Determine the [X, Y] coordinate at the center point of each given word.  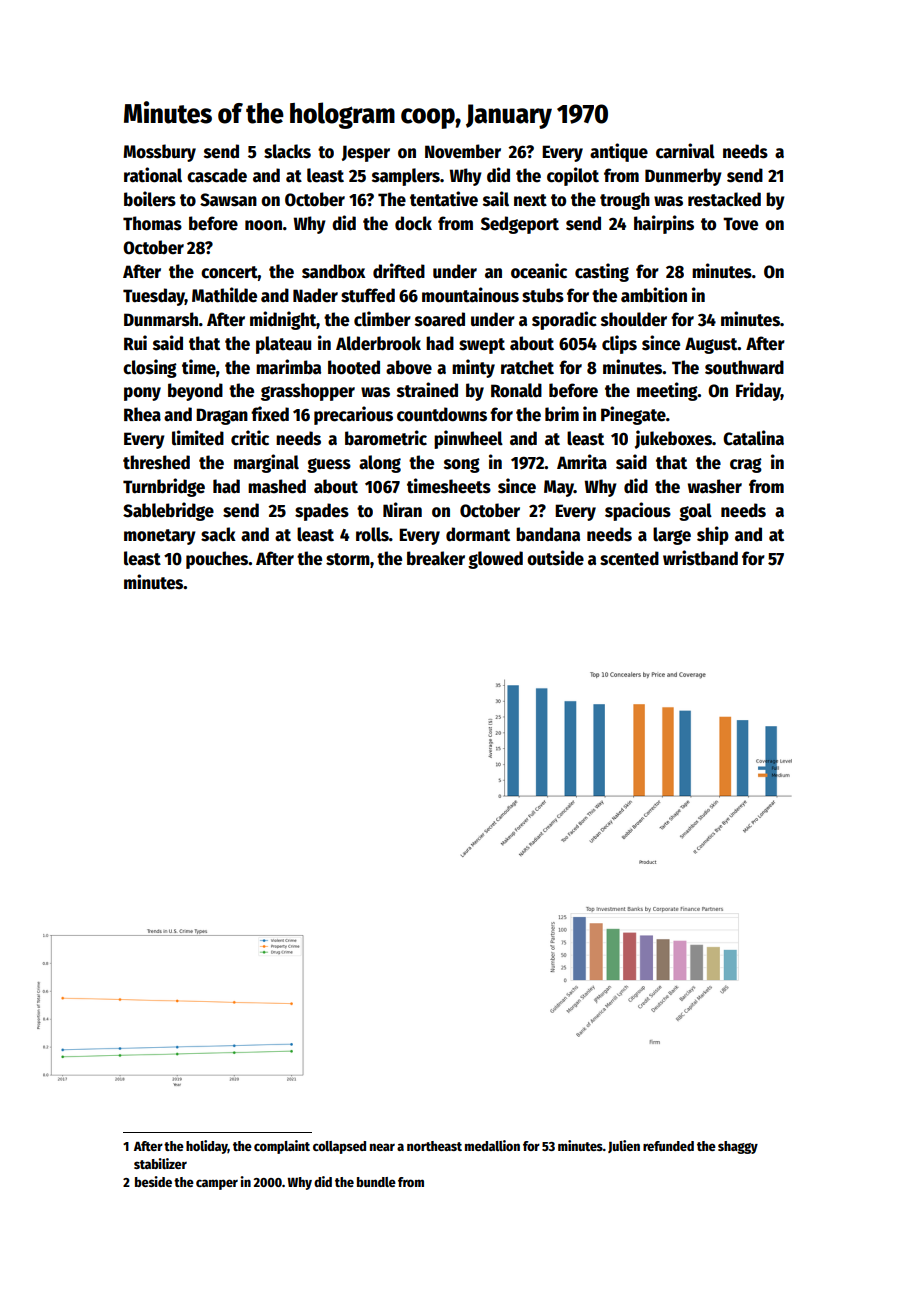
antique [619, 152]
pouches [217, 560]
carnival [685, 151]
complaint [282, 1147]
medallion [492, 1145]
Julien [624, 1146]
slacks [287, 151]
